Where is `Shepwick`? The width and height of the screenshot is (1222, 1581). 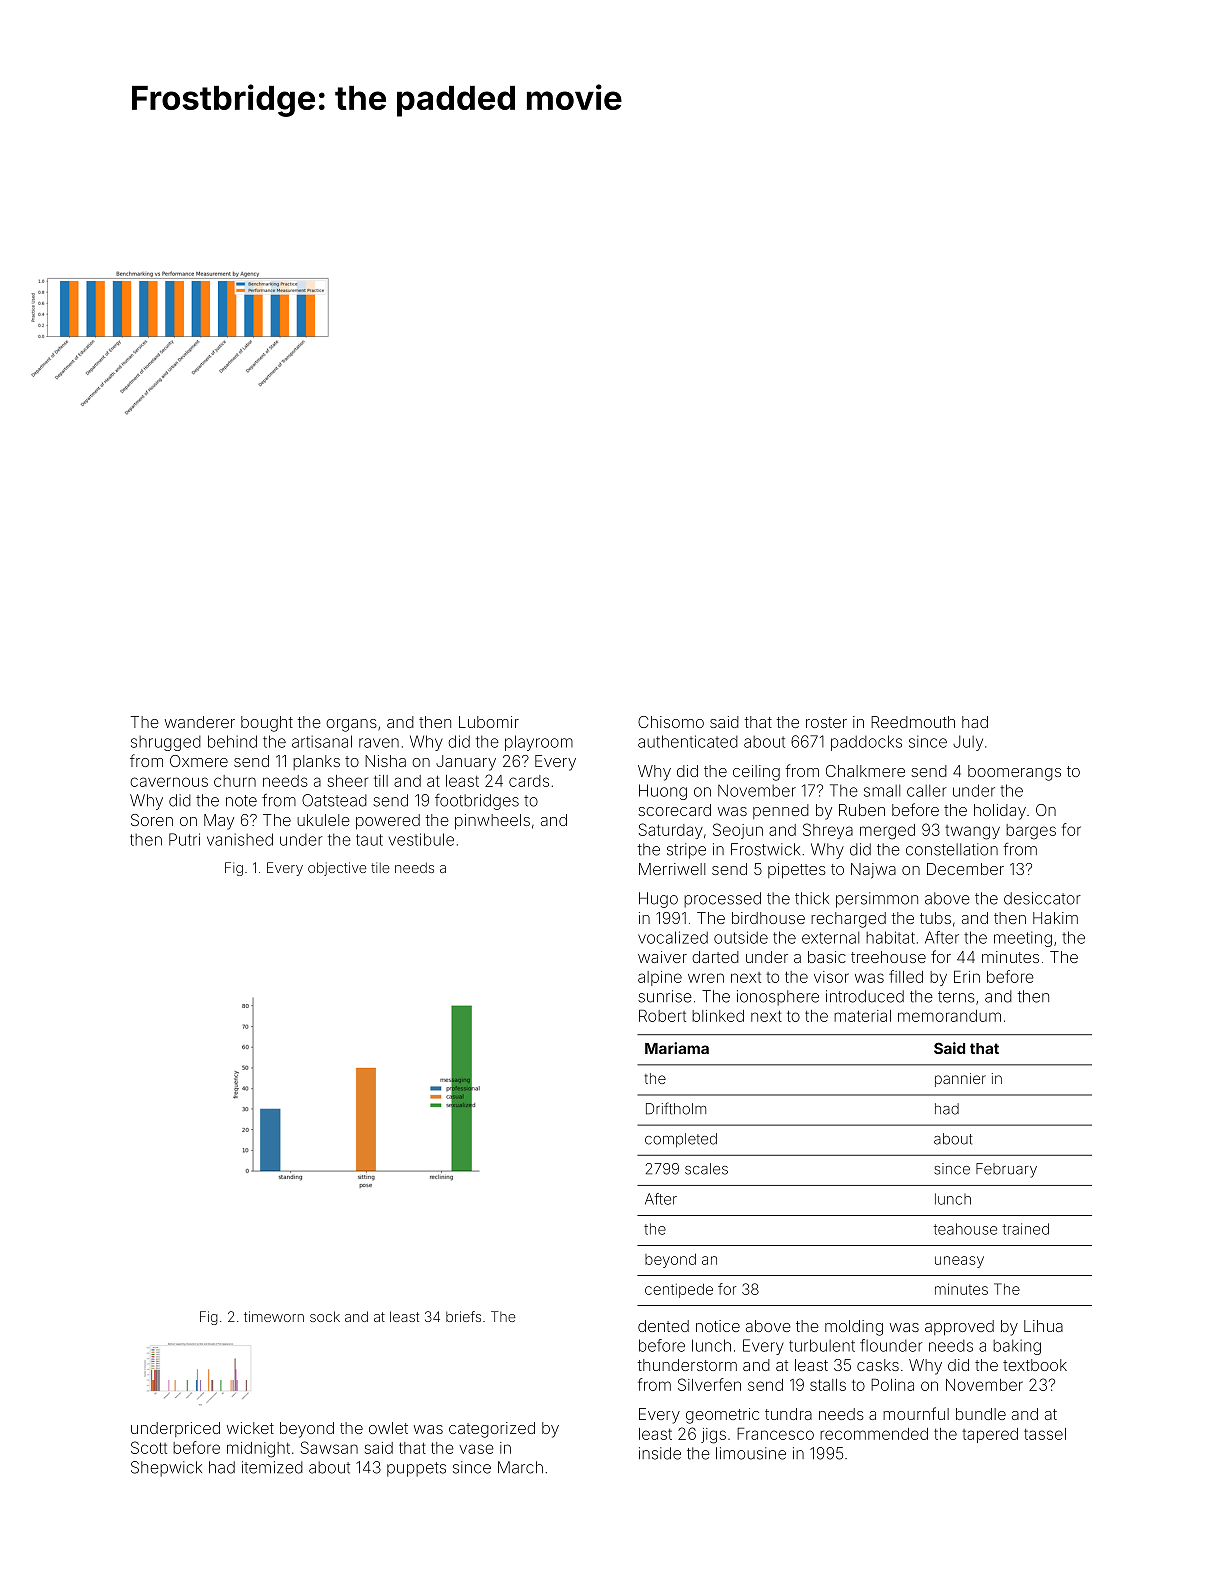
Shepwick is located at coordinates (166, 1469).
